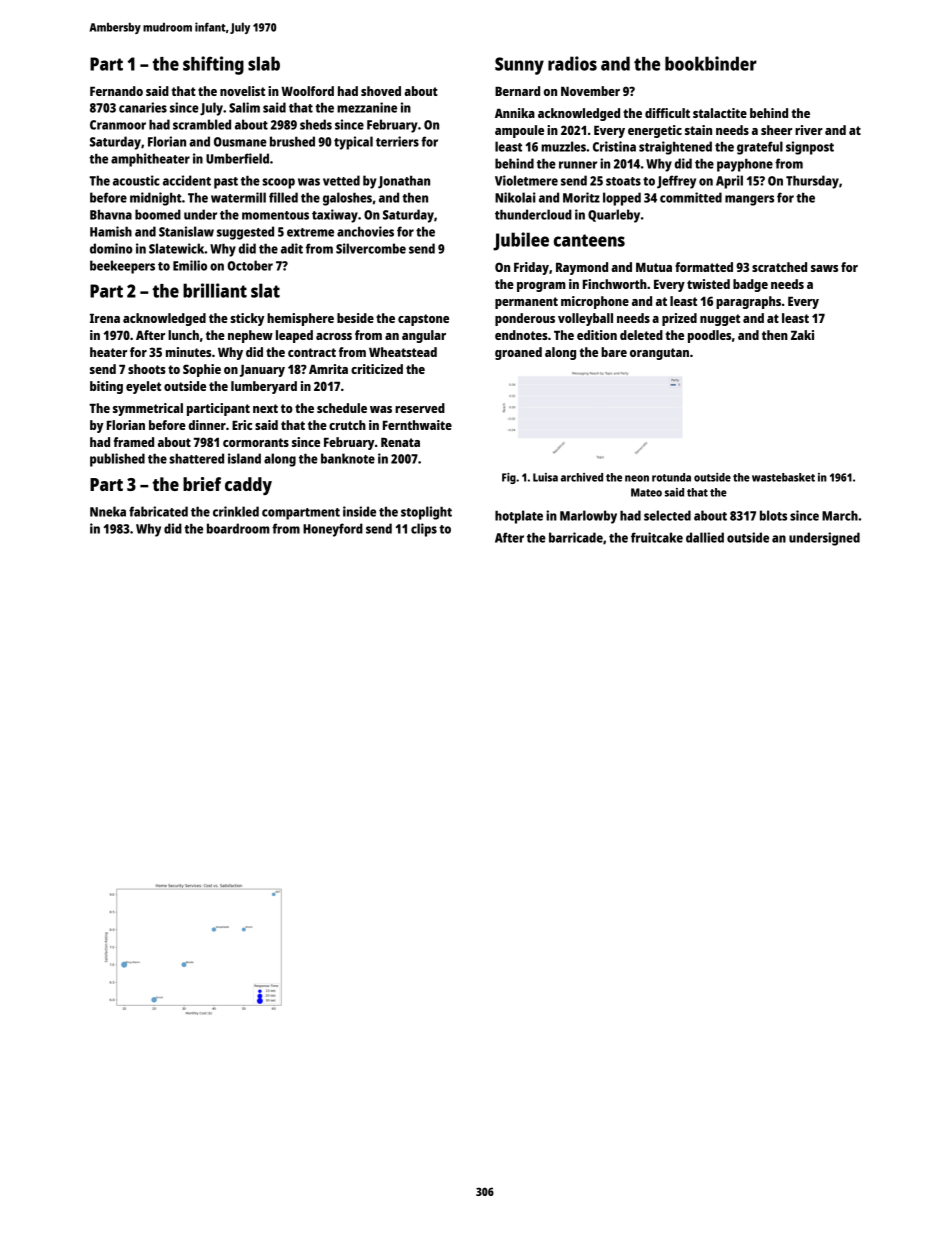 This screenshot has height=1233, width=952. Describe the element at coordinates (802, 335) in the screenshot. I see `Zaki` at that location.
